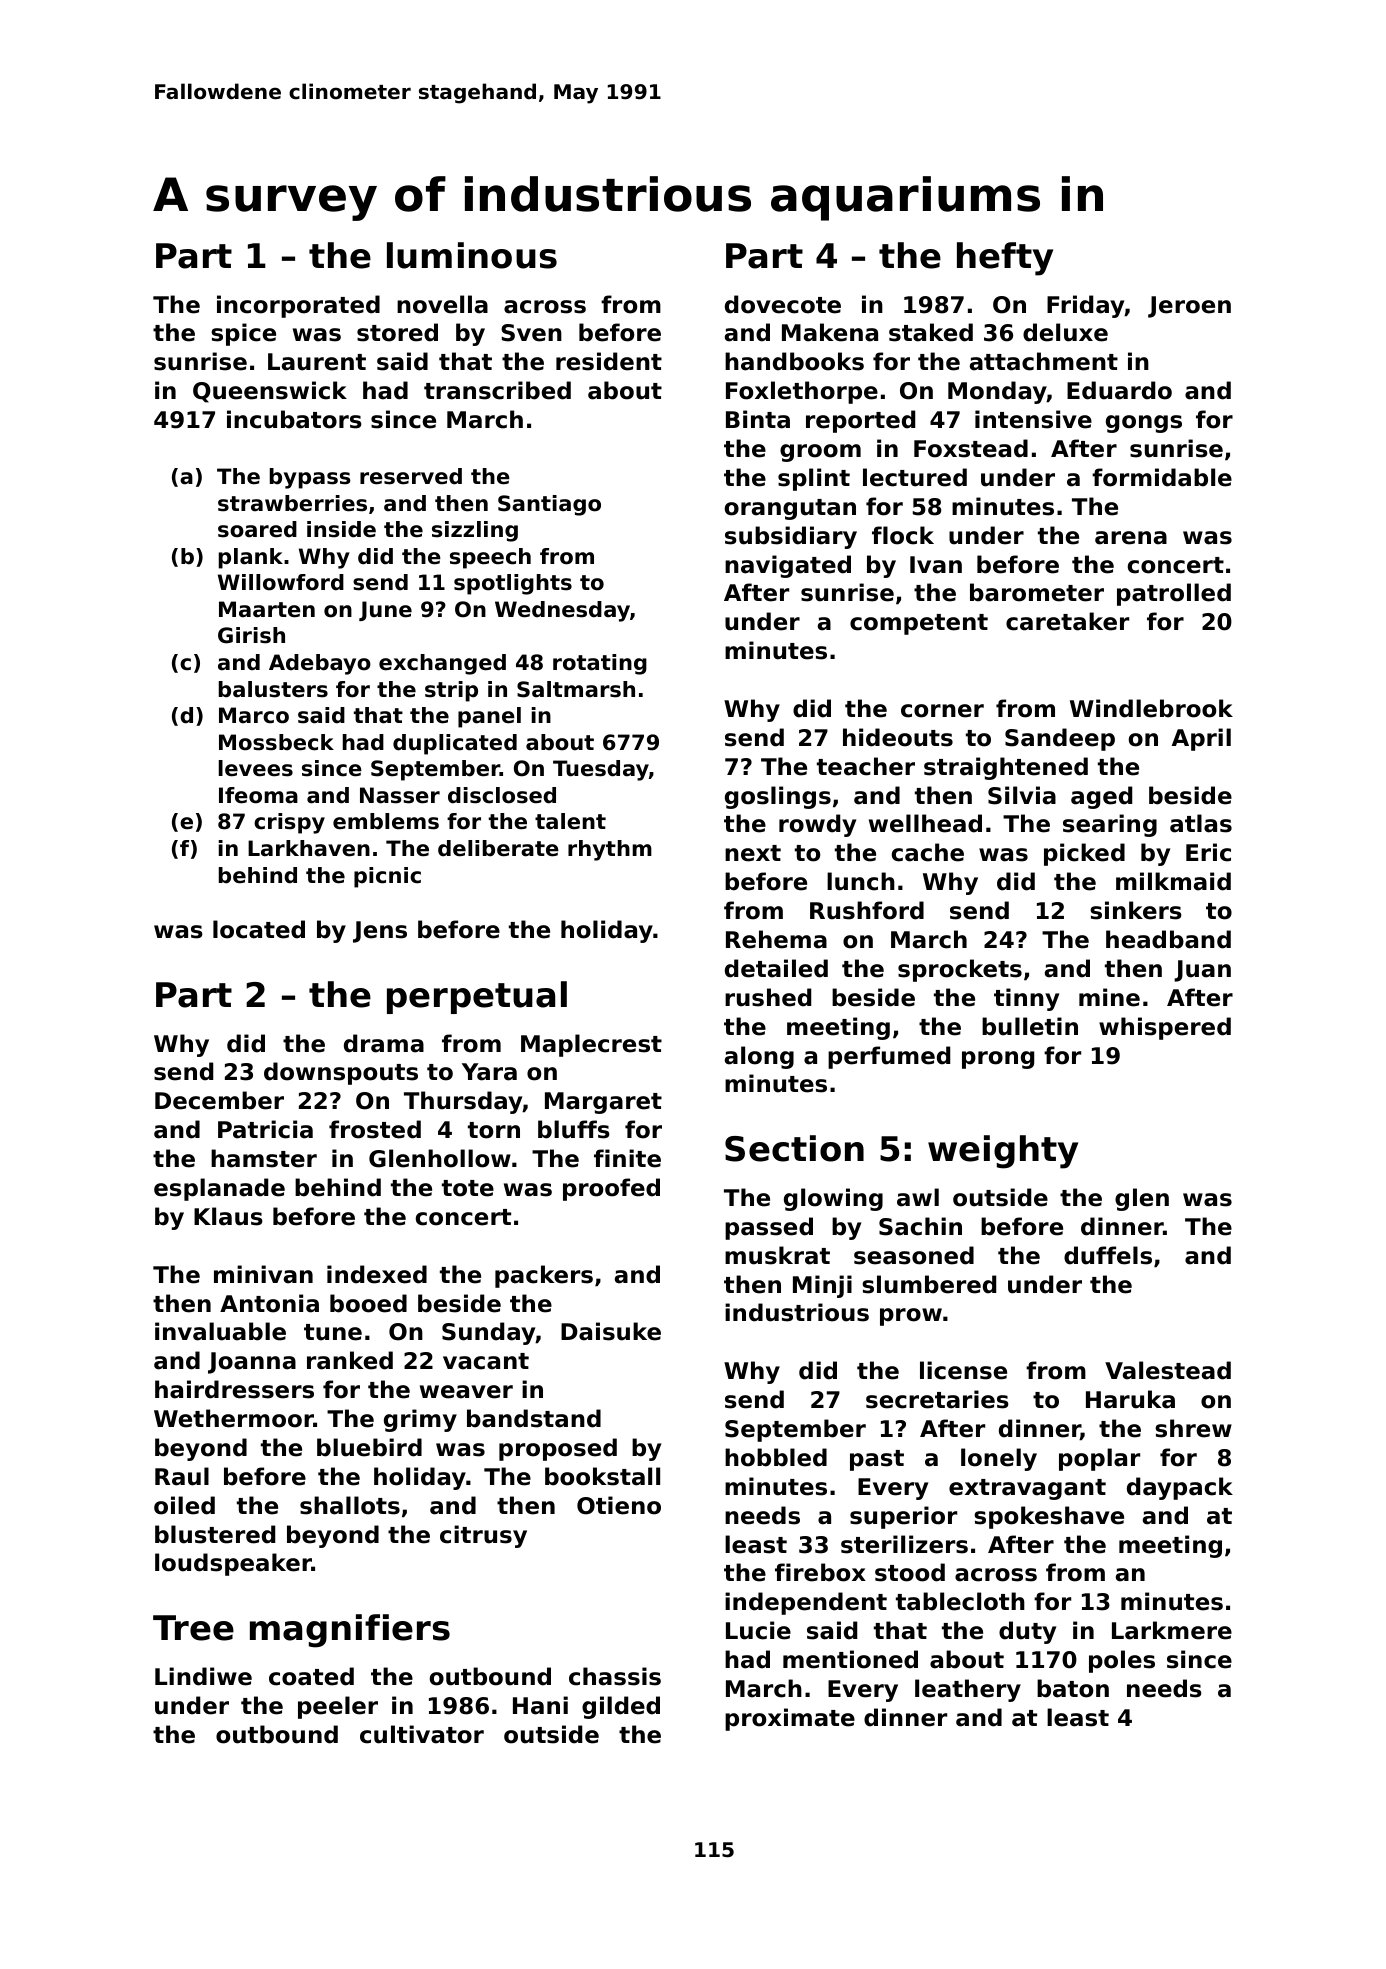 The height and width of the screenshot is (1969, 1386). Describe the element at coordinates (1026, 999) in the screenshot. I see `tinny` at that location.
